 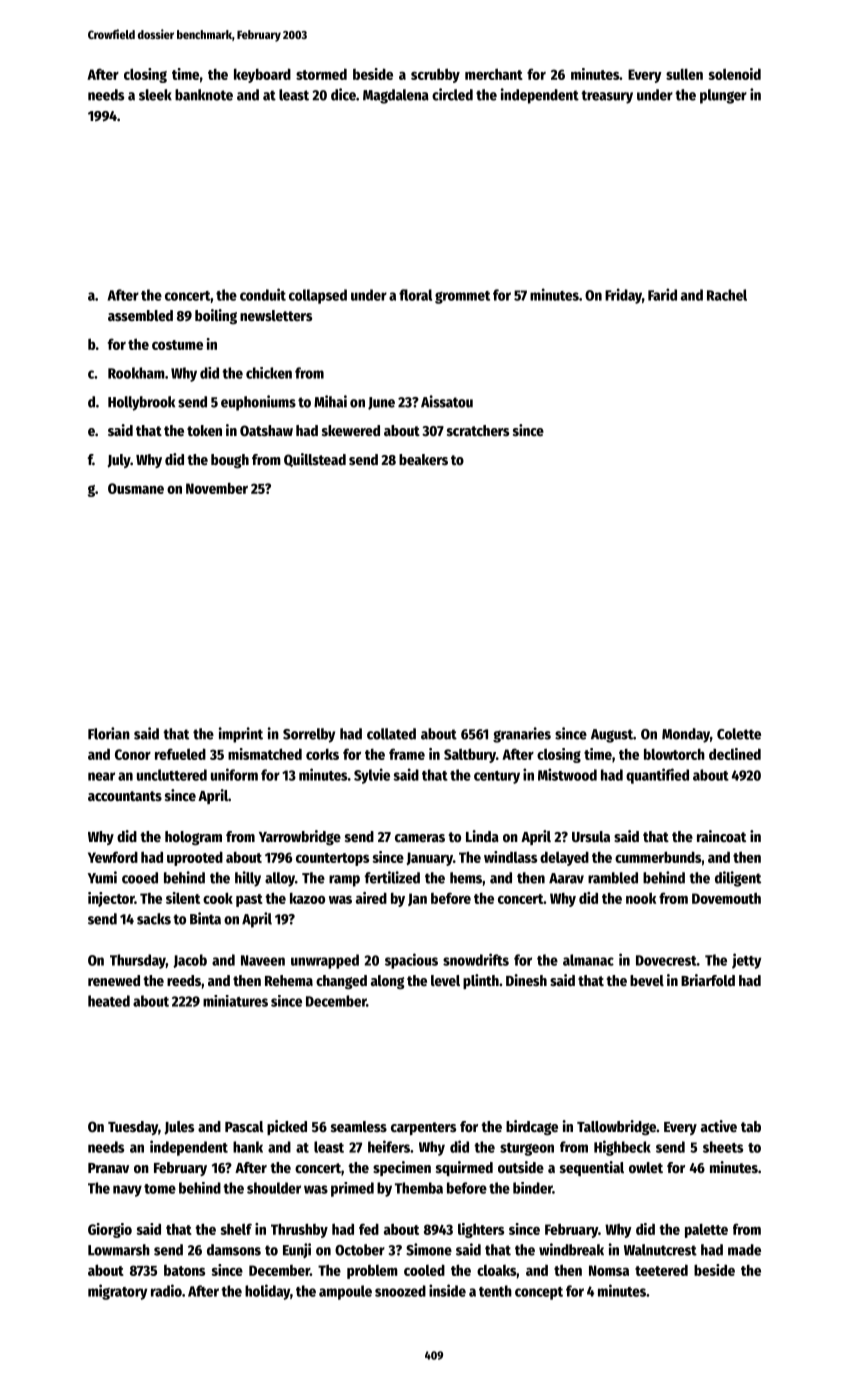 What do you see at coordinates (155, 95) in the screenshot?
I see `sleek` at bounding box center [155, 95].
